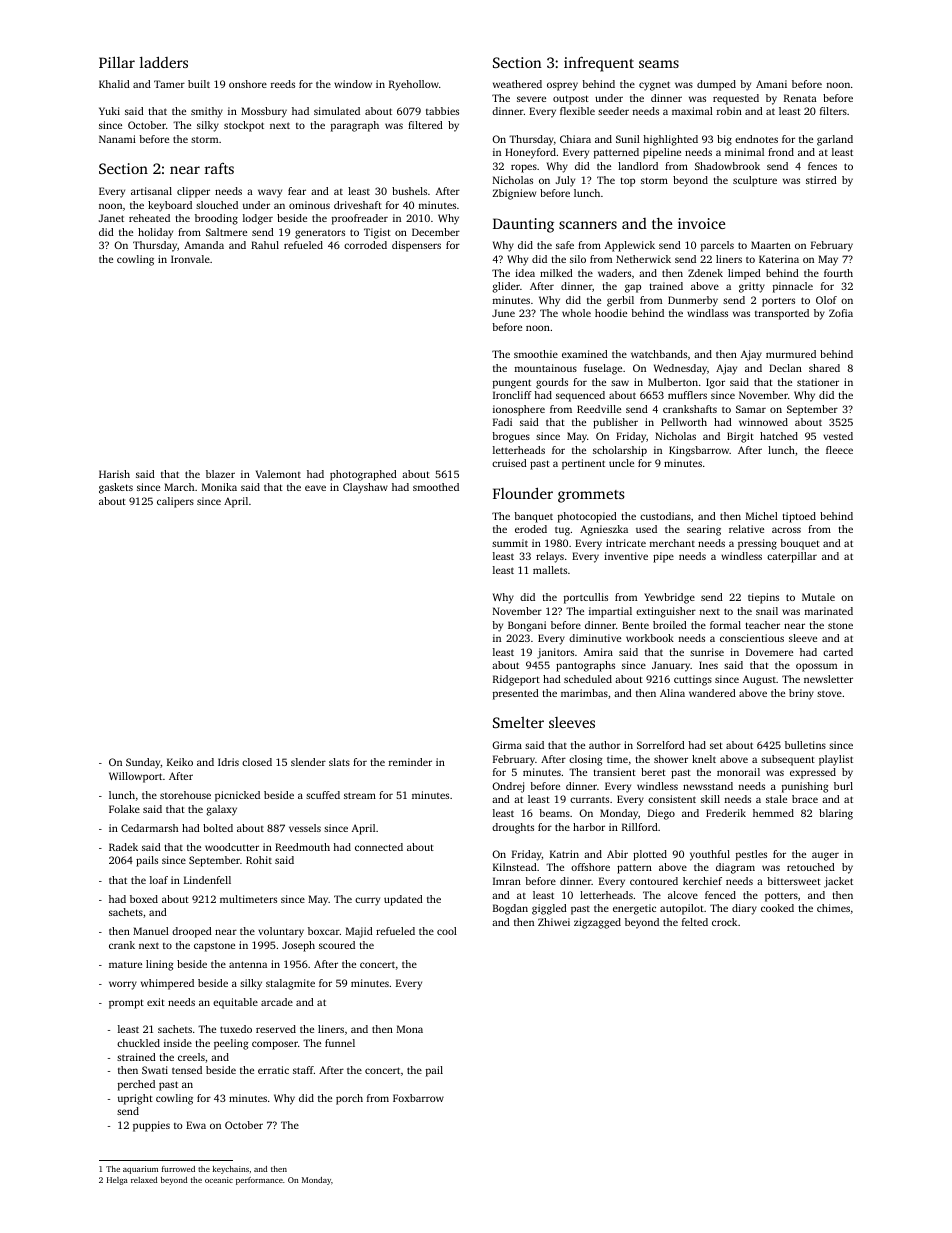  Describe the element at coordinates (365, 488) in the screenshot. I see `Clayshaw` at that location.
